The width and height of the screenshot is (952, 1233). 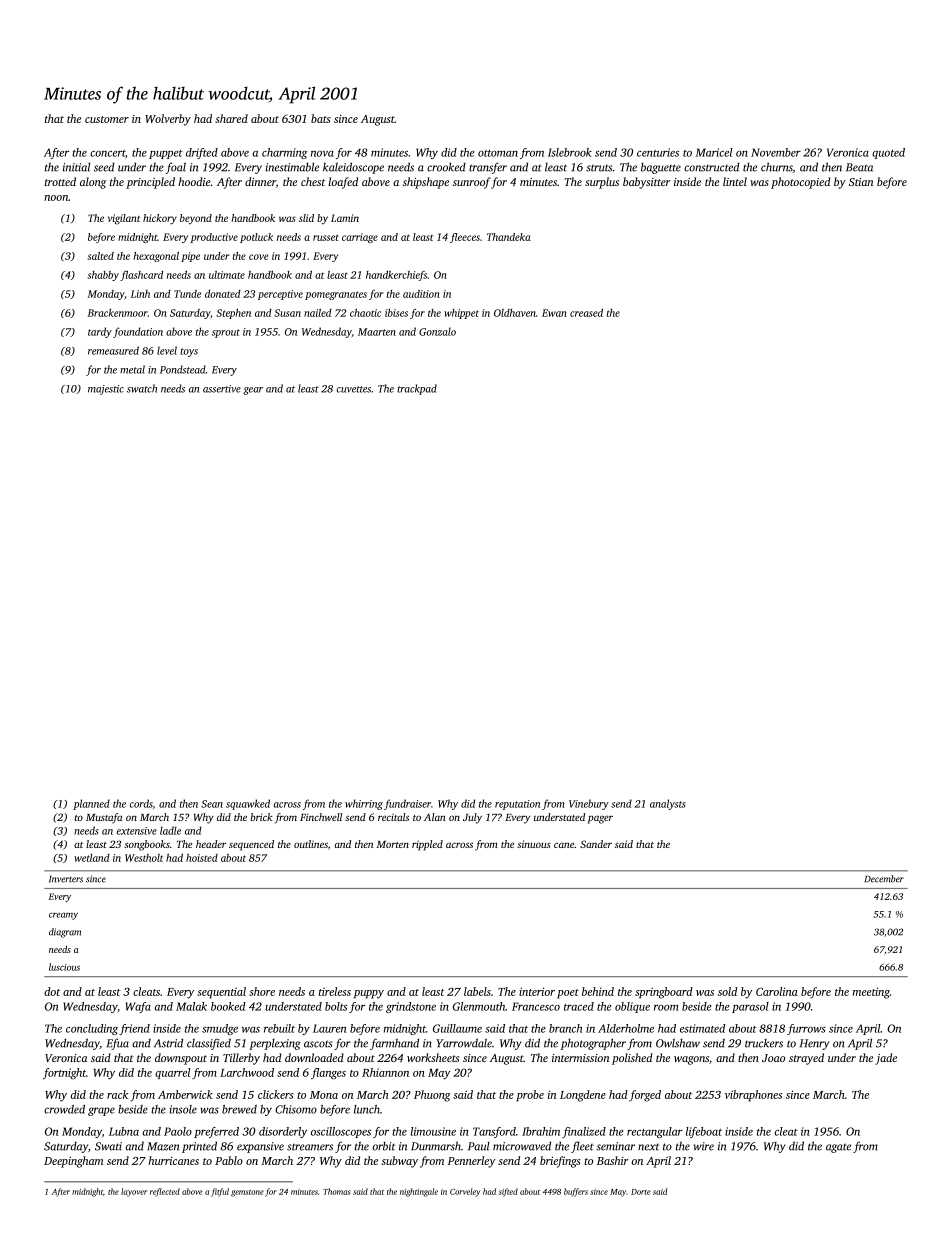 I want to click on majestic, so click(x=106, y=390).
